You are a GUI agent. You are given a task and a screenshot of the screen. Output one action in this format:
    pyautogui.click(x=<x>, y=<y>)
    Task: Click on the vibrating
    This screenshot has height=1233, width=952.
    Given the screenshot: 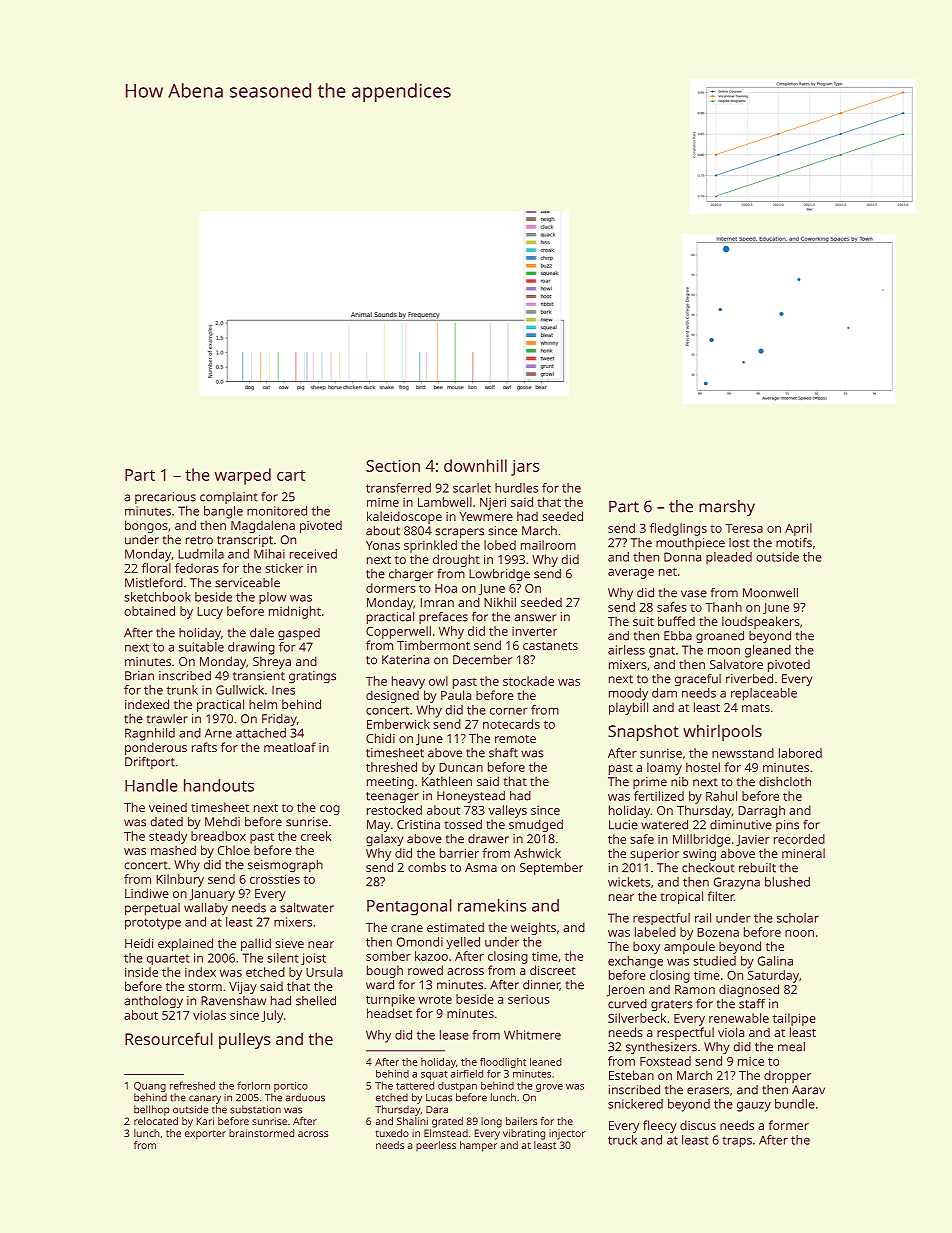 What is the action you would take?
    pyautogui.click(x=524, y=1134)
